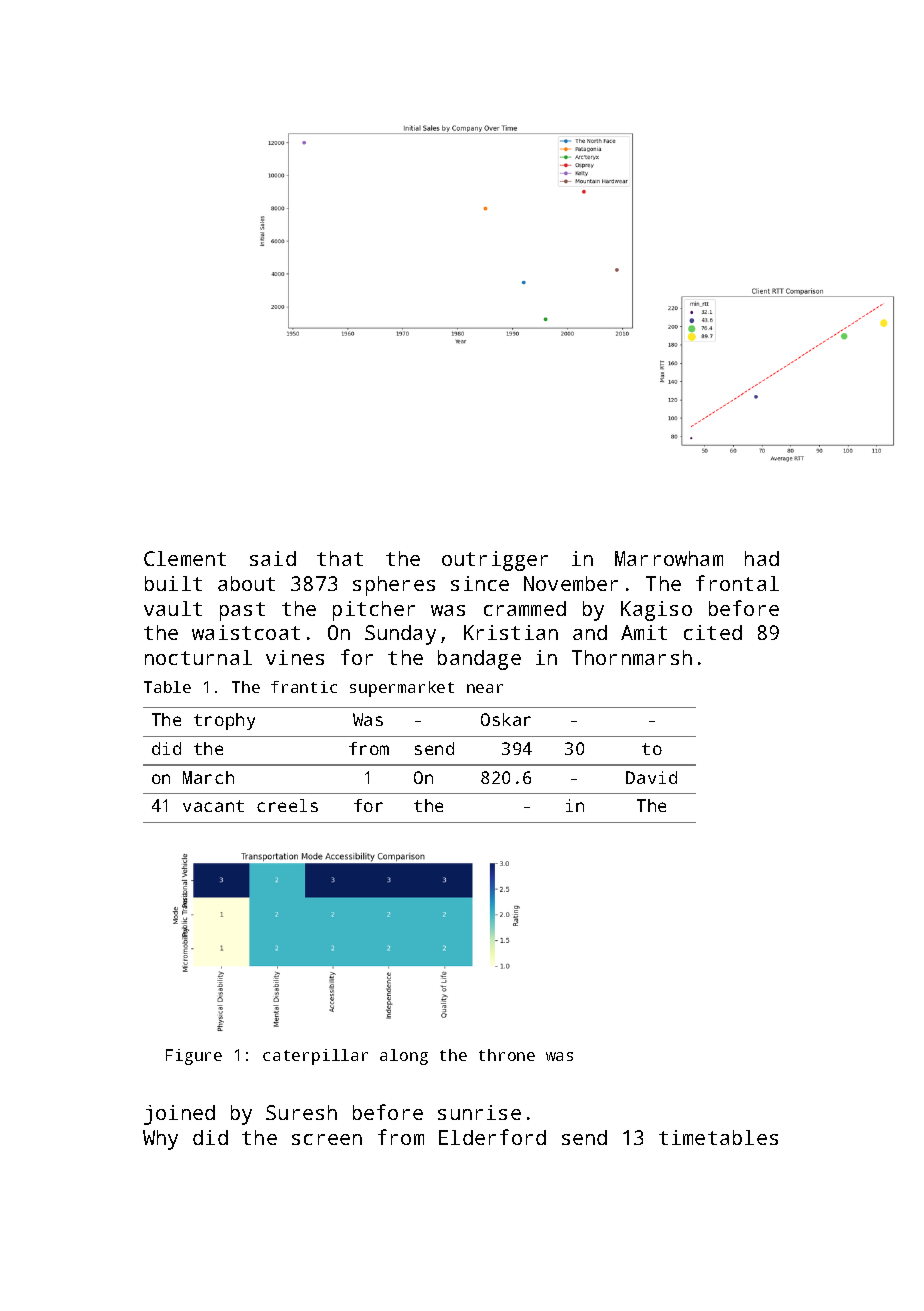  What do you see at coordinates (632, 657) in the document?
I see `Thornmarsh` at bounding box center [632, 657].
